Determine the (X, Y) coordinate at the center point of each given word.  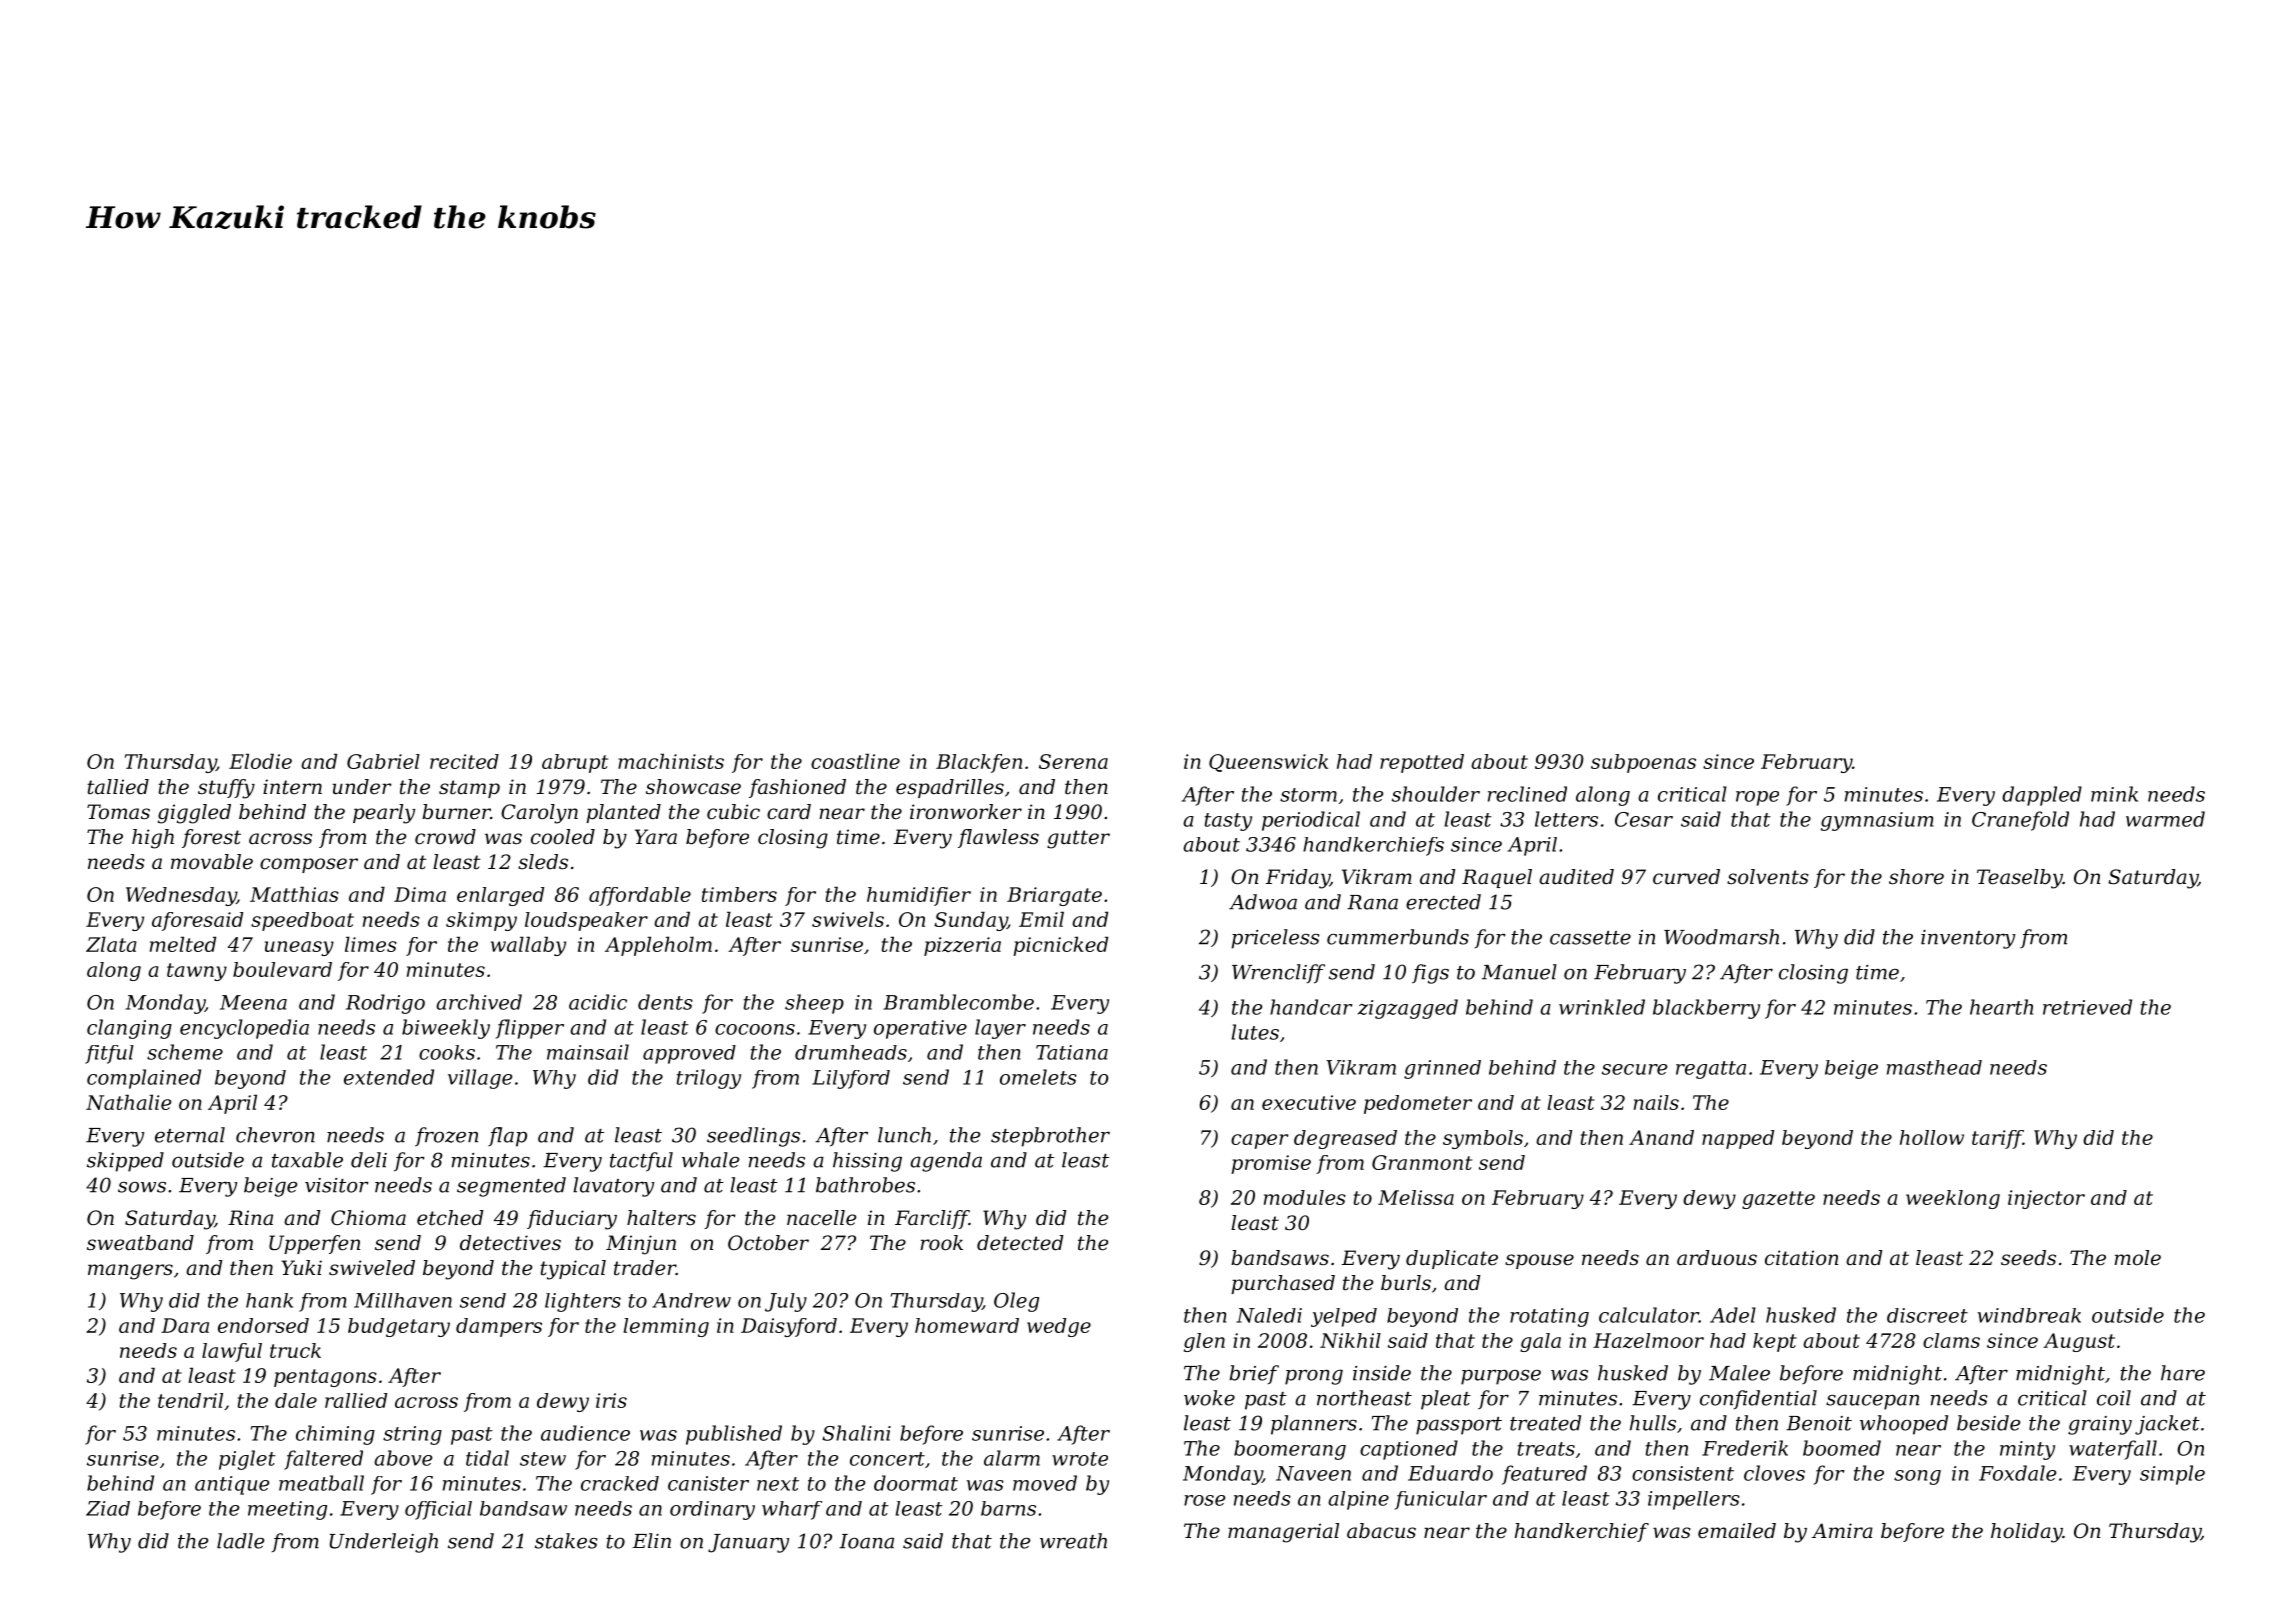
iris (611, 1400)
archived (479, 1002)
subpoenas (1643, 763)
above (403, 1458)
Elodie (260, 761)
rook (941, 1243)
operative (920, 1029)
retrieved (2087, 1007)
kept (1775, 1342)
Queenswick (1268, 763)
